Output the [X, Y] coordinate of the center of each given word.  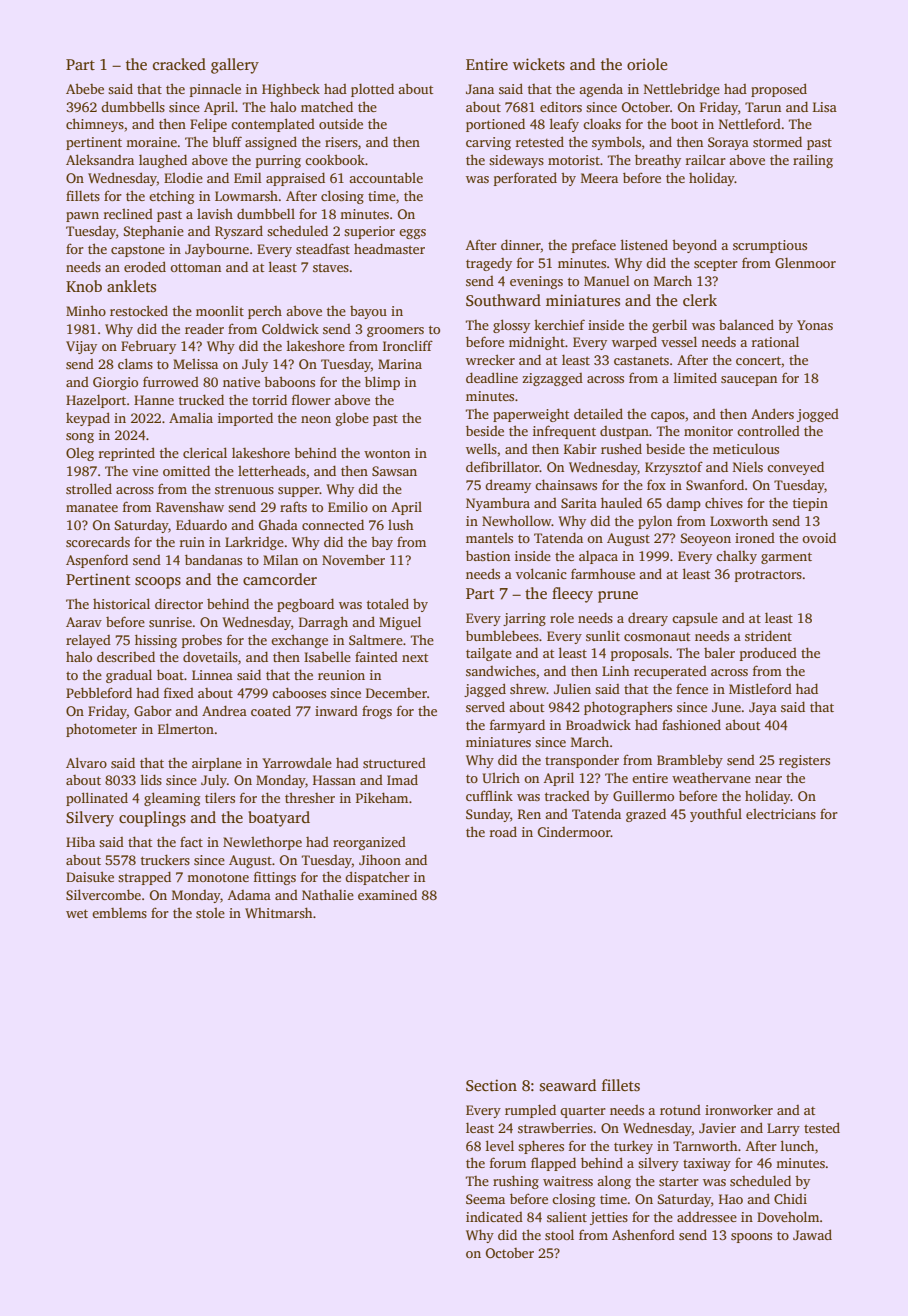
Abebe [85, 88]
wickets [539, 64]
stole [210, 913]
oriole [647, 64]
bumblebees [502, 635]
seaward [568, 1085]
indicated [494, 1216]
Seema [485, 1199]
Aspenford [97, 561]
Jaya [763, 708]
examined [387, 894]
